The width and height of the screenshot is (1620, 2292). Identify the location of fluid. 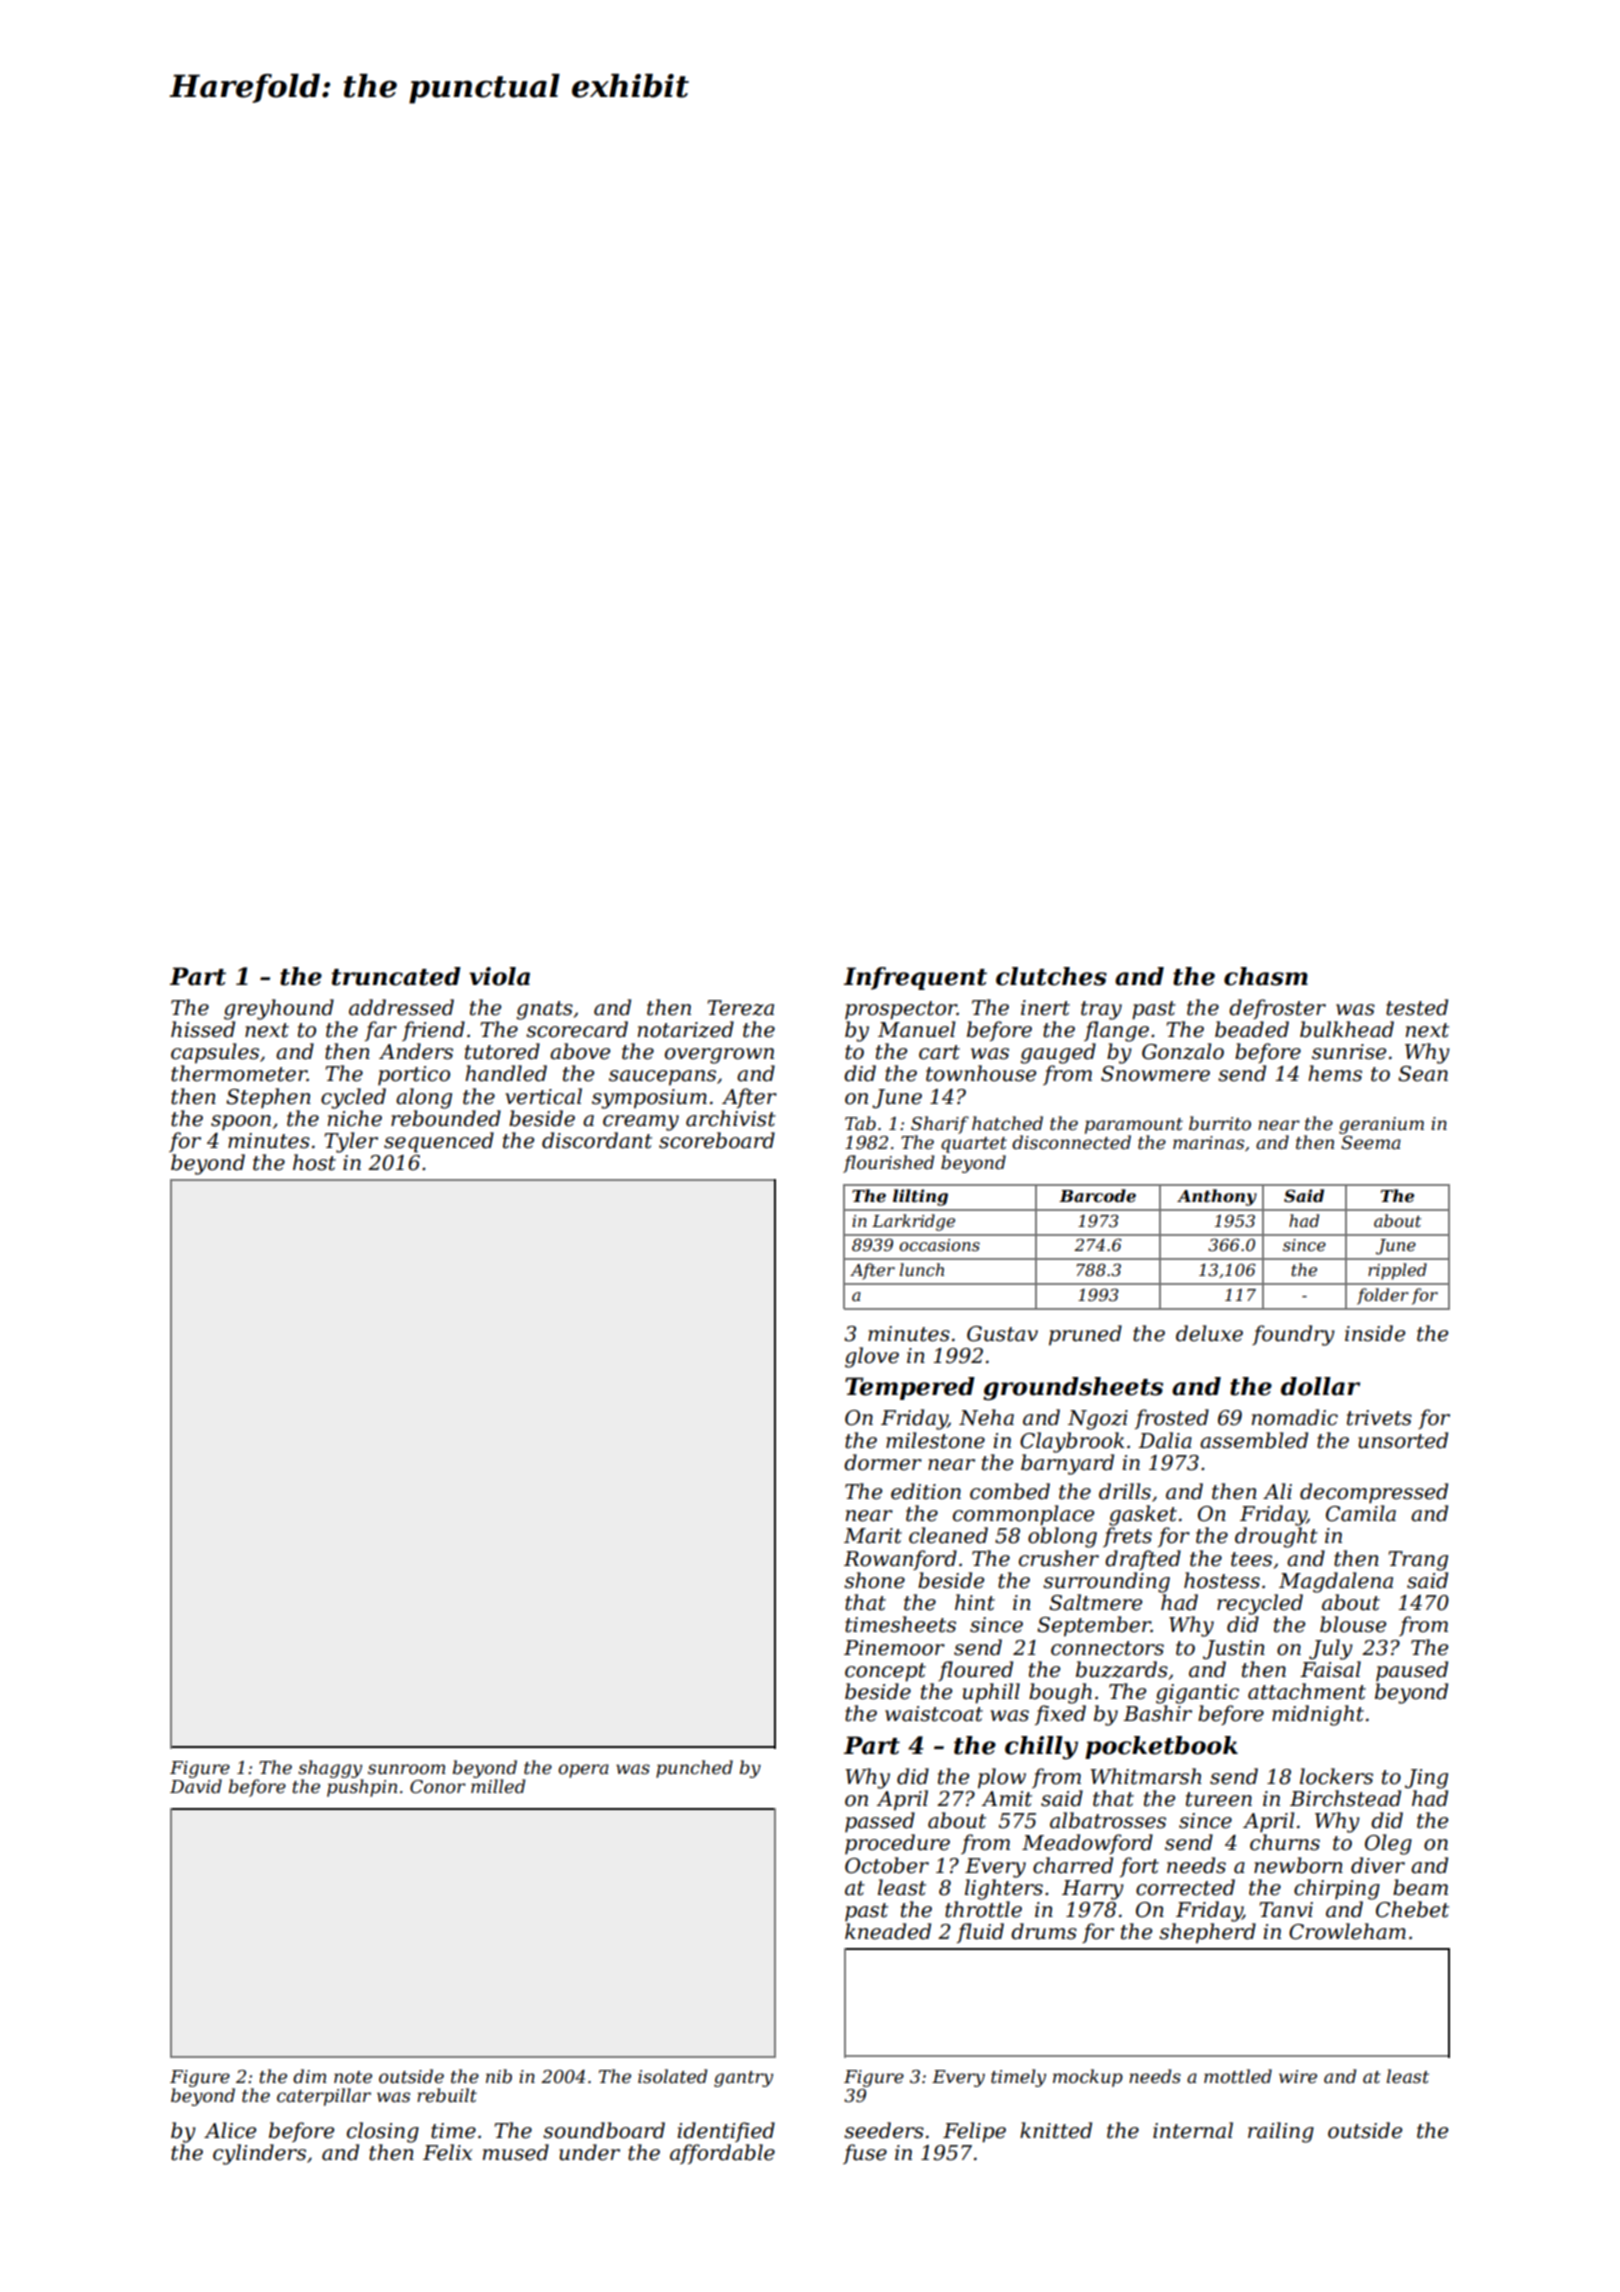
(980, 1933).
